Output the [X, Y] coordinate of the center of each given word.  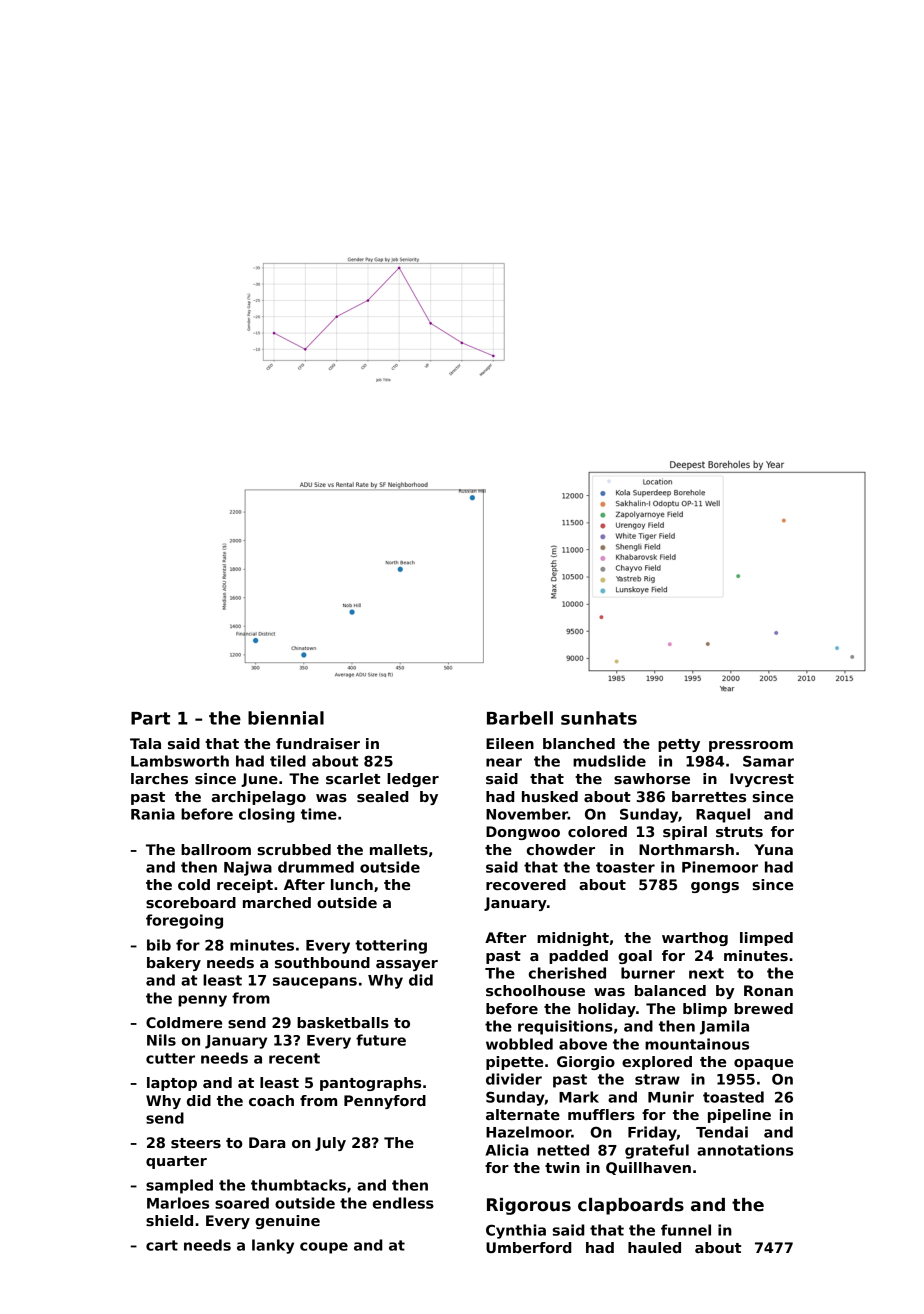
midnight [573, 939]
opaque [763, 1064]
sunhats [599, 718]
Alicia [506, 1150]
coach [271, 1100]
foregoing [184, 921]
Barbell [520, 718]
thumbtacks [298, 1185]
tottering [391, 946]
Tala [145, 743]
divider [514, 1079]
